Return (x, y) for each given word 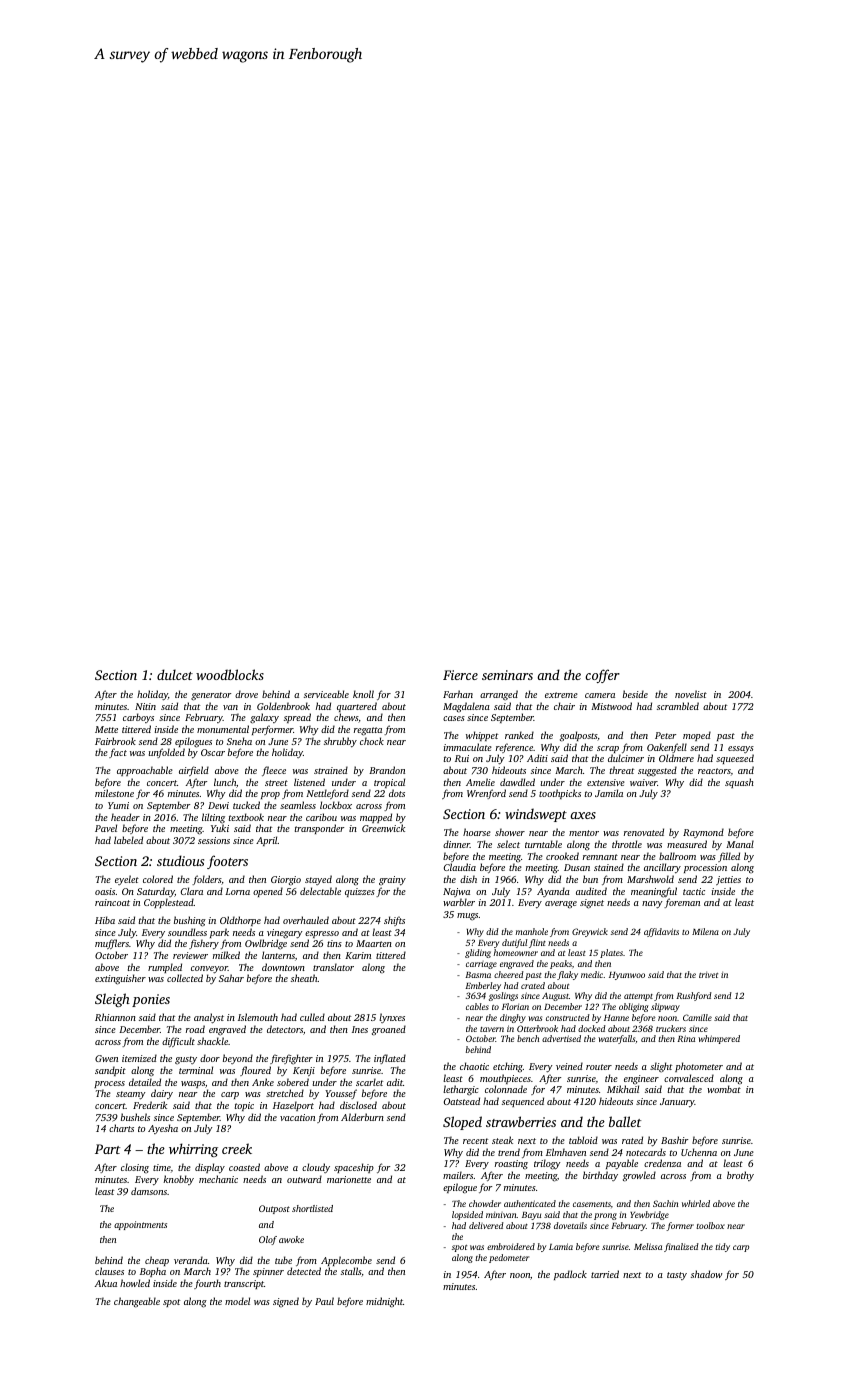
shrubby (340, 742)
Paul (324, 1301)
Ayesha (163, 1129)
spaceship (354, 1168)
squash (739, 783)
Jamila (609, 793)
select (508, 844)
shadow (706, 1274)
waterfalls (616, 1039)
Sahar (231, 978)
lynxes (392, 1018)
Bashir (674, 1140)
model (237, 1301)
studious (180, 860)
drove (246, 694)
